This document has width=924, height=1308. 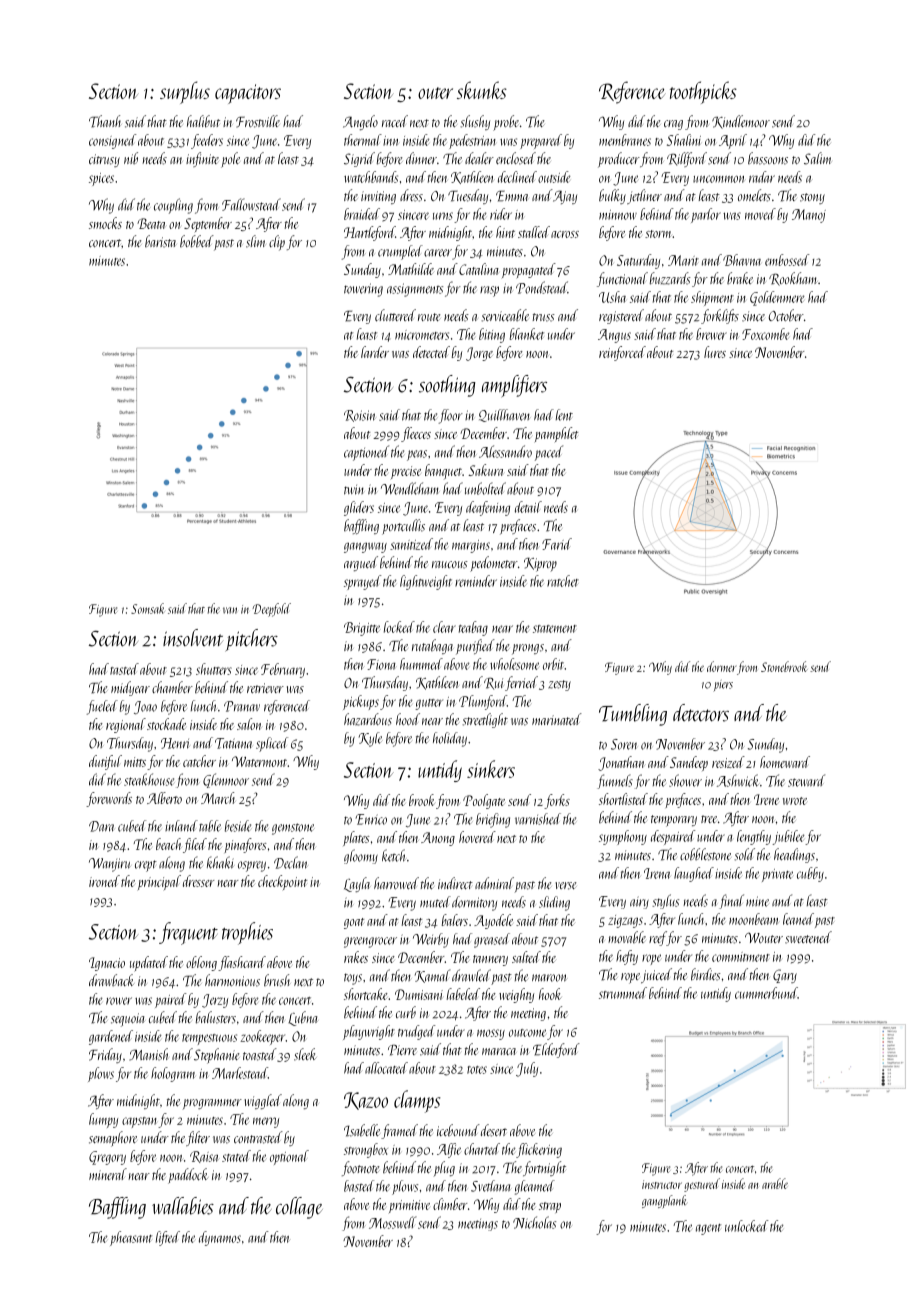 I want to click on skunks, so click(x=482, y=90).
